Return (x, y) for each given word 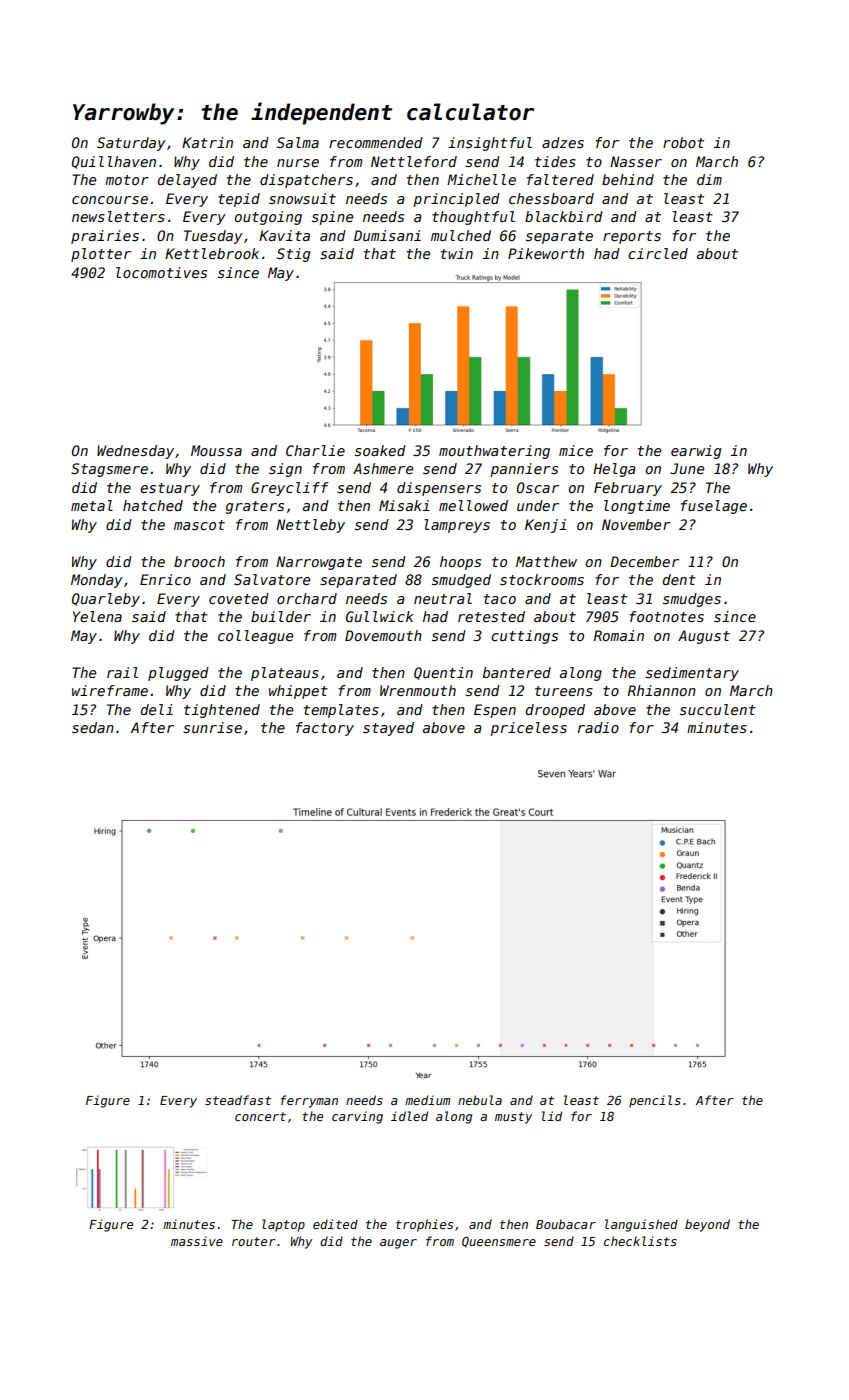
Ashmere (383, 468)
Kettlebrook (212, 253)
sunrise (212, 727)
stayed (388, 729)
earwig (696, 452)
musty (513, 1118)
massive (197, 1241)
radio (598, 727)
